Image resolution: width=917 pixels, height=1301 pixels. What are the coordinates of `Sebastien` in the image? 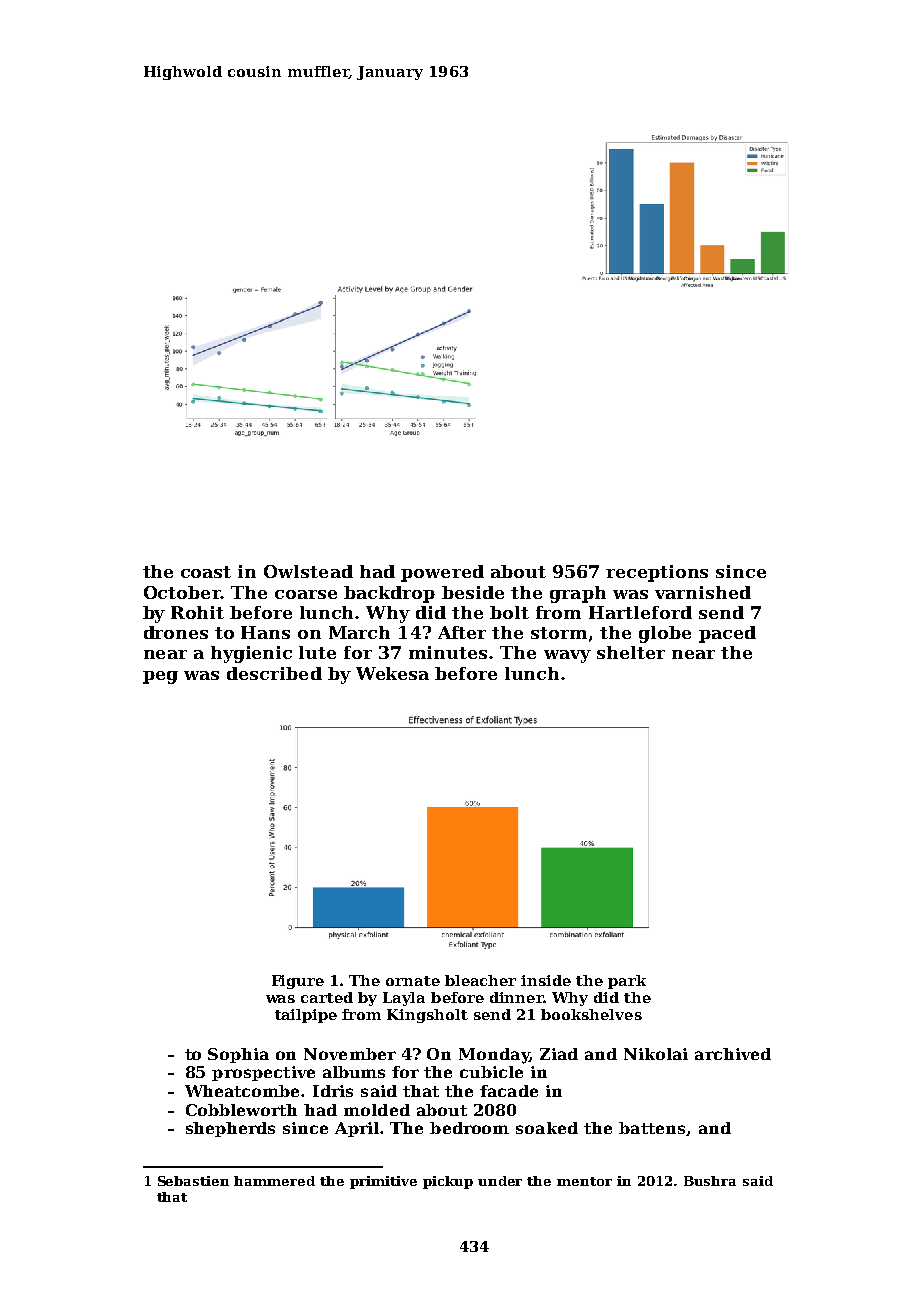 It's located at (193, 1181).
